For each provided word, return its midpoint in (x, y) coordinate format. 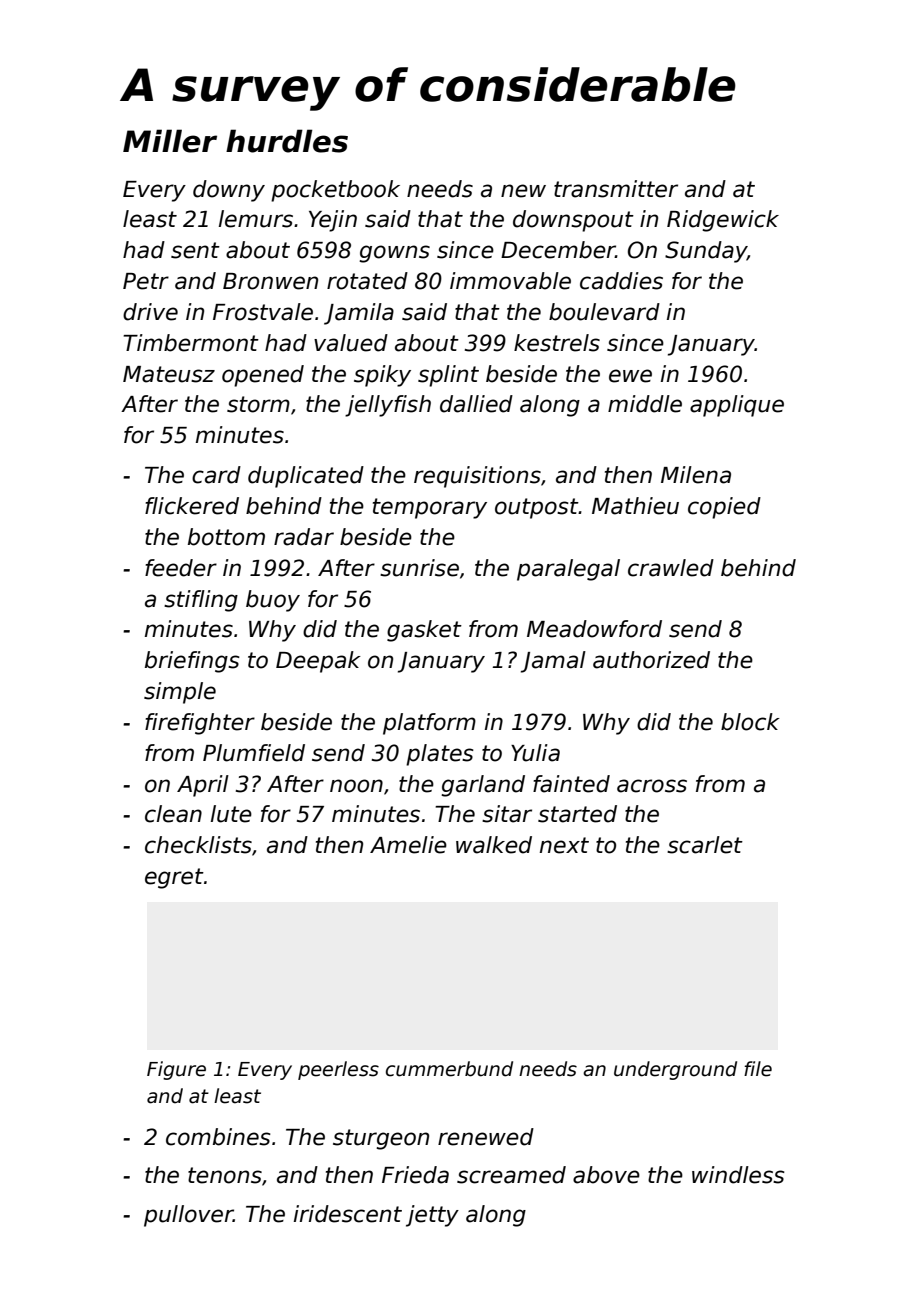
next (564, 845)
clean (173, 814)
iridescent (348, 1214)
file (758, 1069)
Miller (170, 141)
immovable (510, 281)
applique (737, 406)
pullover (188, 1216)
